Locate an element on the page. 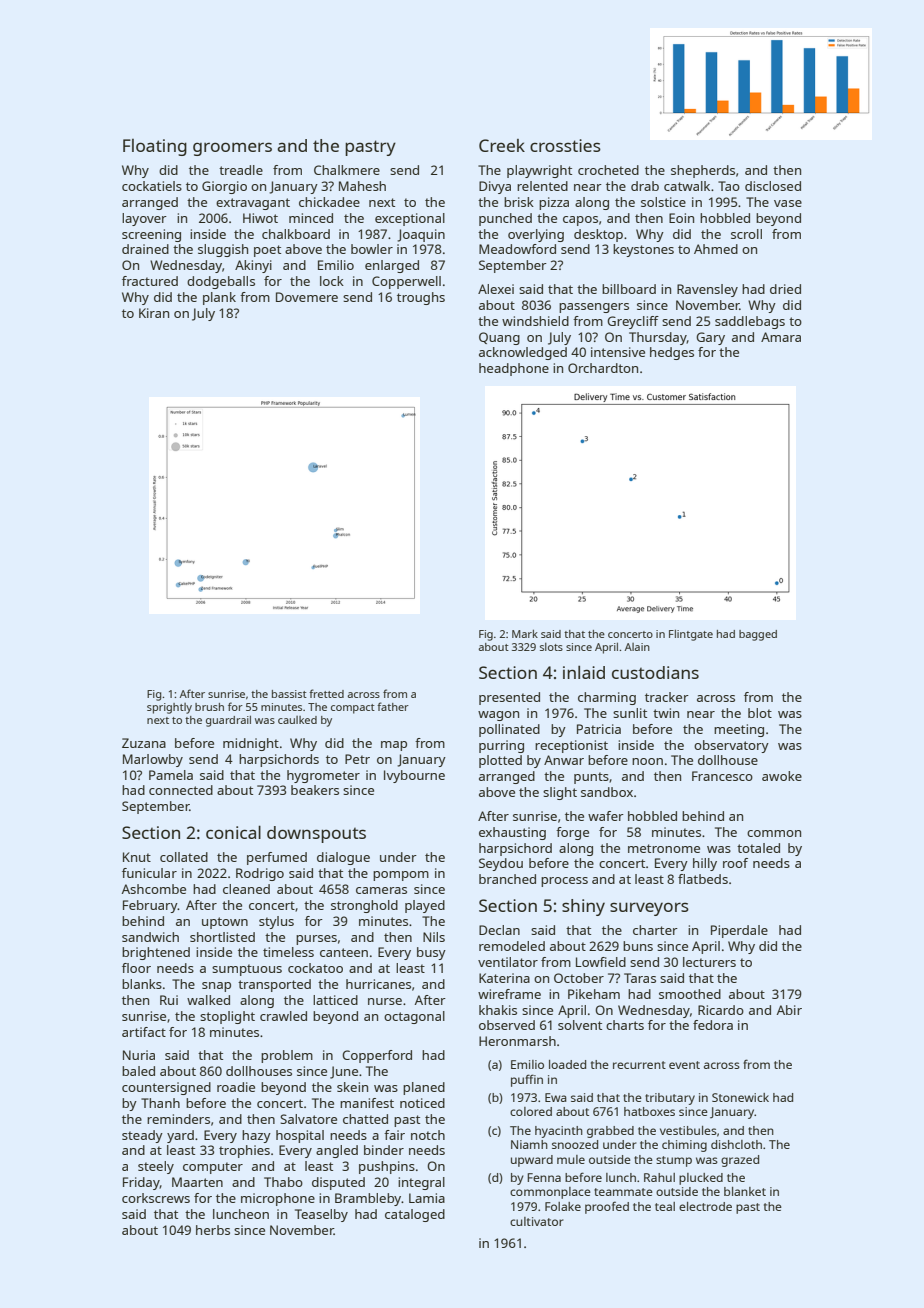  artifact is located at coordinates (144, 1032).
